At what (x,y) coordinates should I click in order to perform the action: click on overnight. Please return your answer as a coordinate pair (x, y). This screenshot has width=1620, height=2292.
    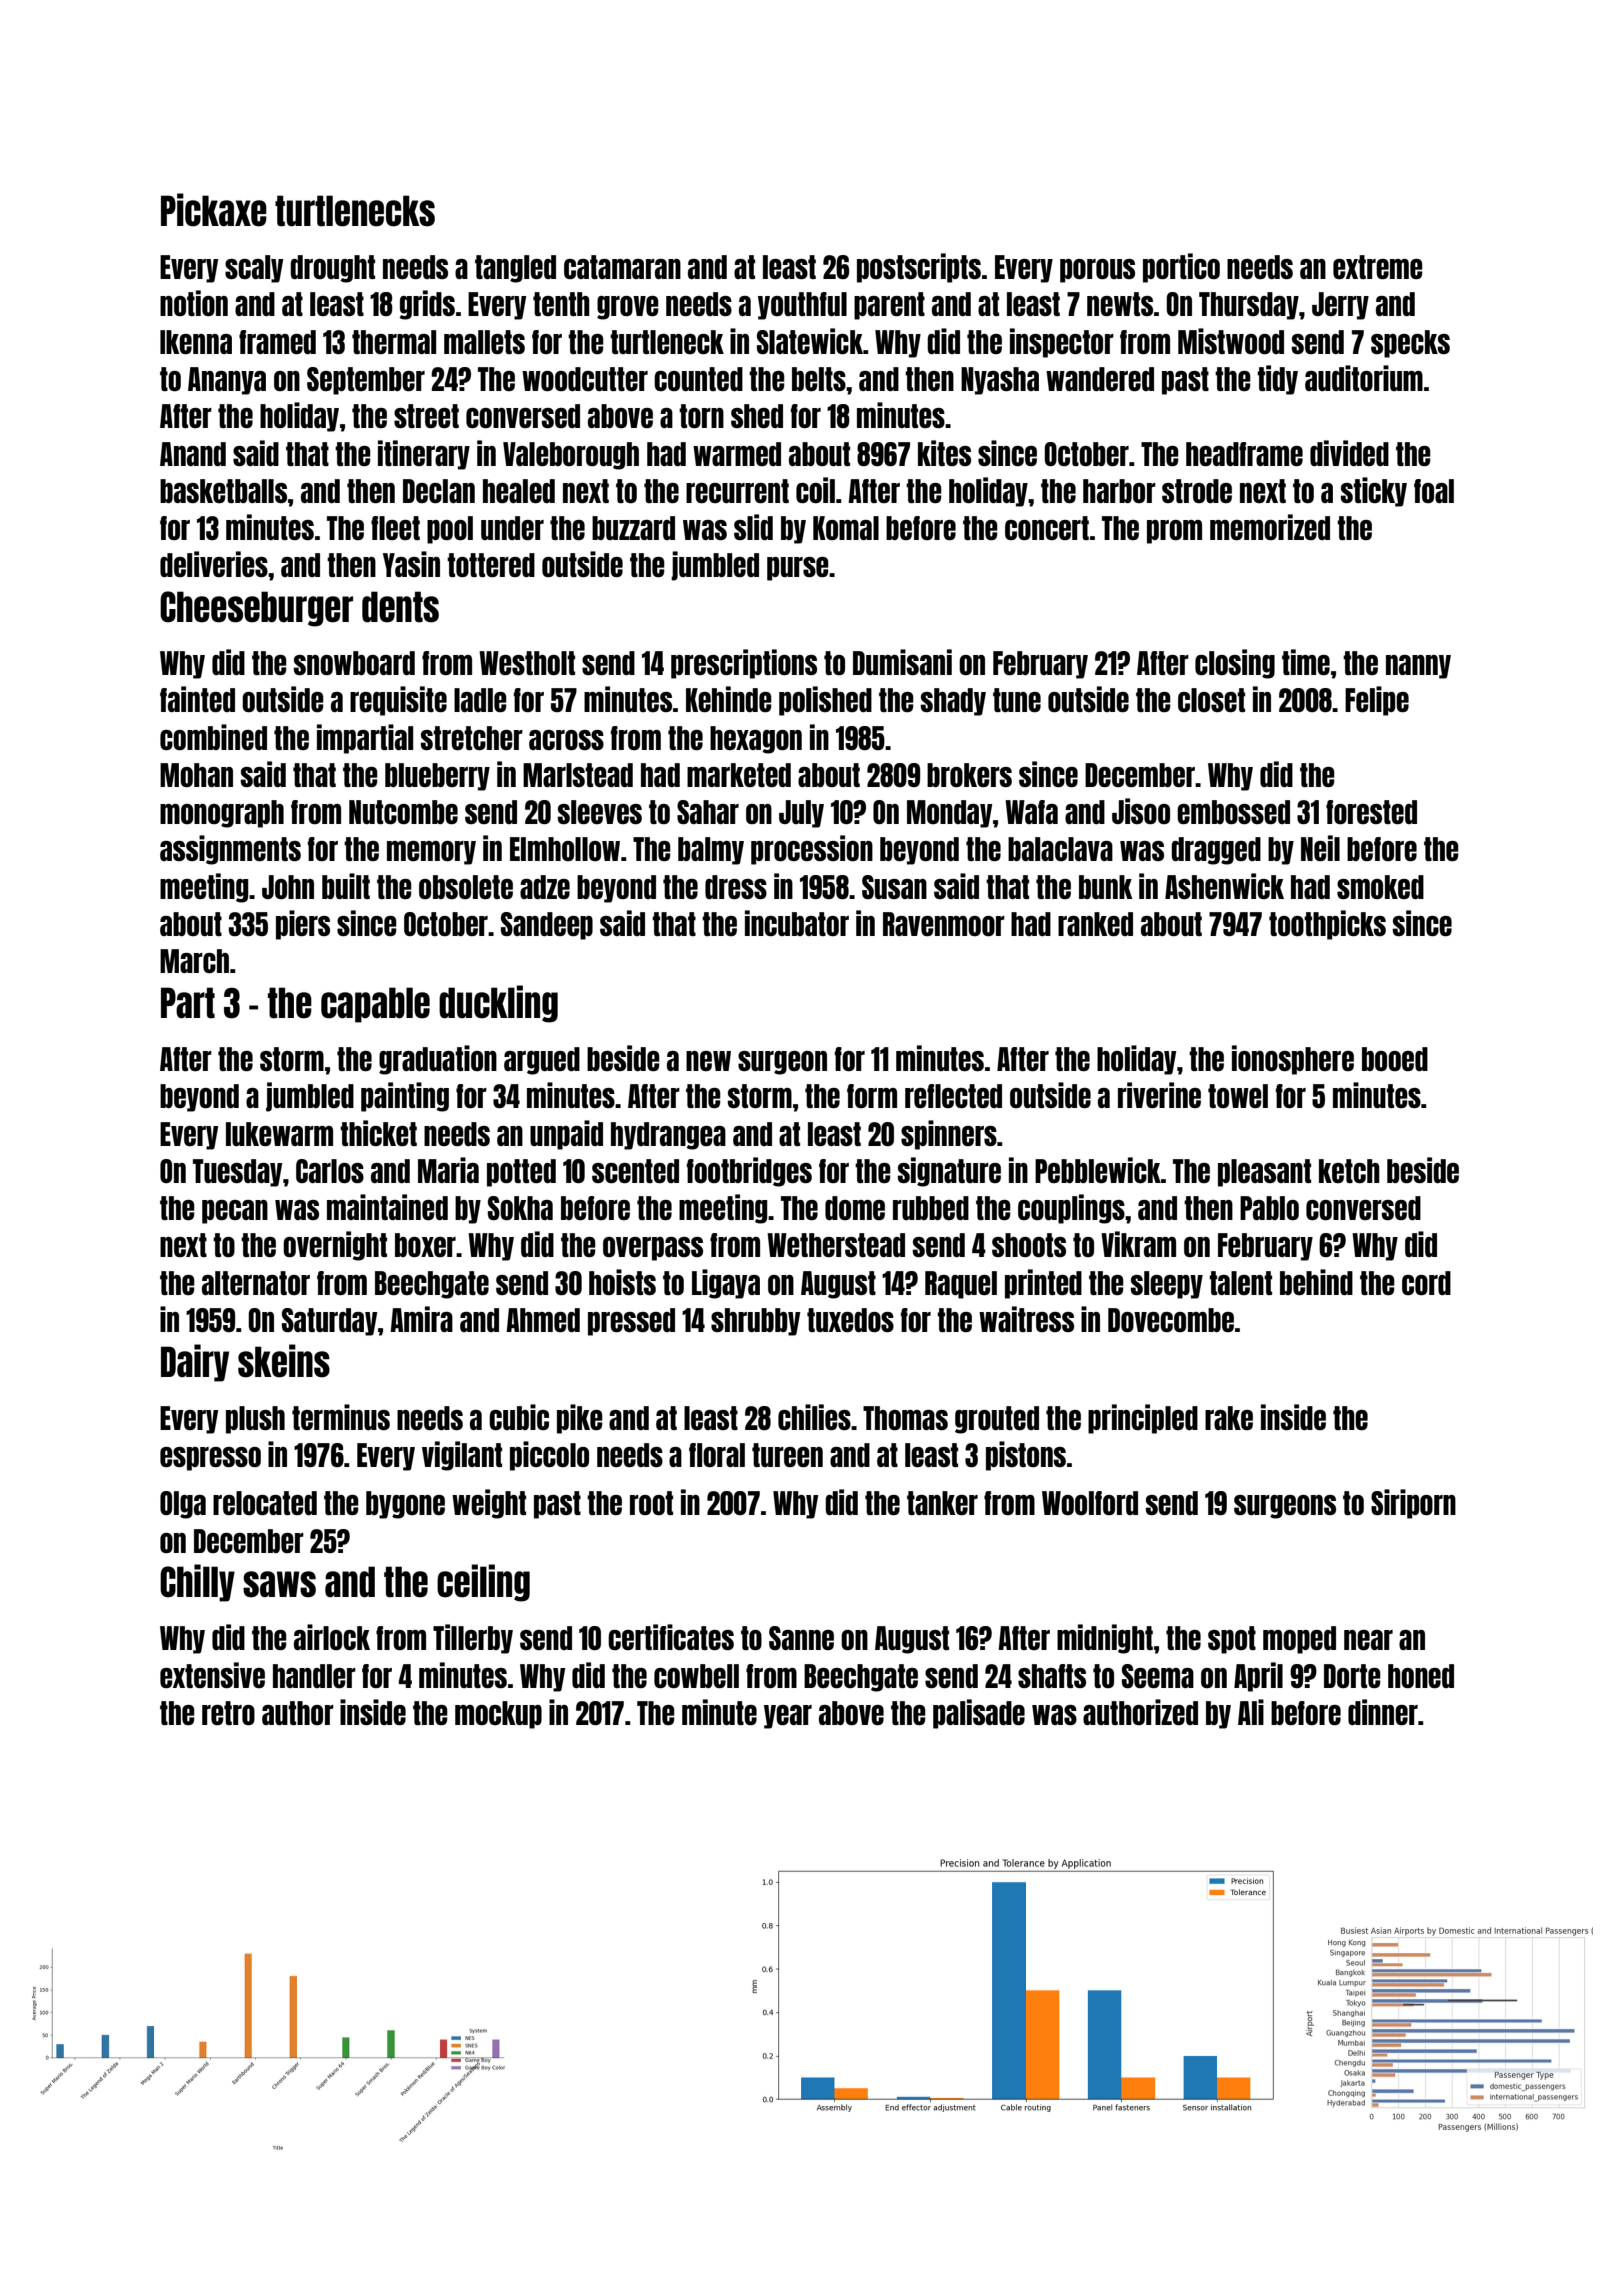
    Looking at the image, I should click on (335, 1246).
